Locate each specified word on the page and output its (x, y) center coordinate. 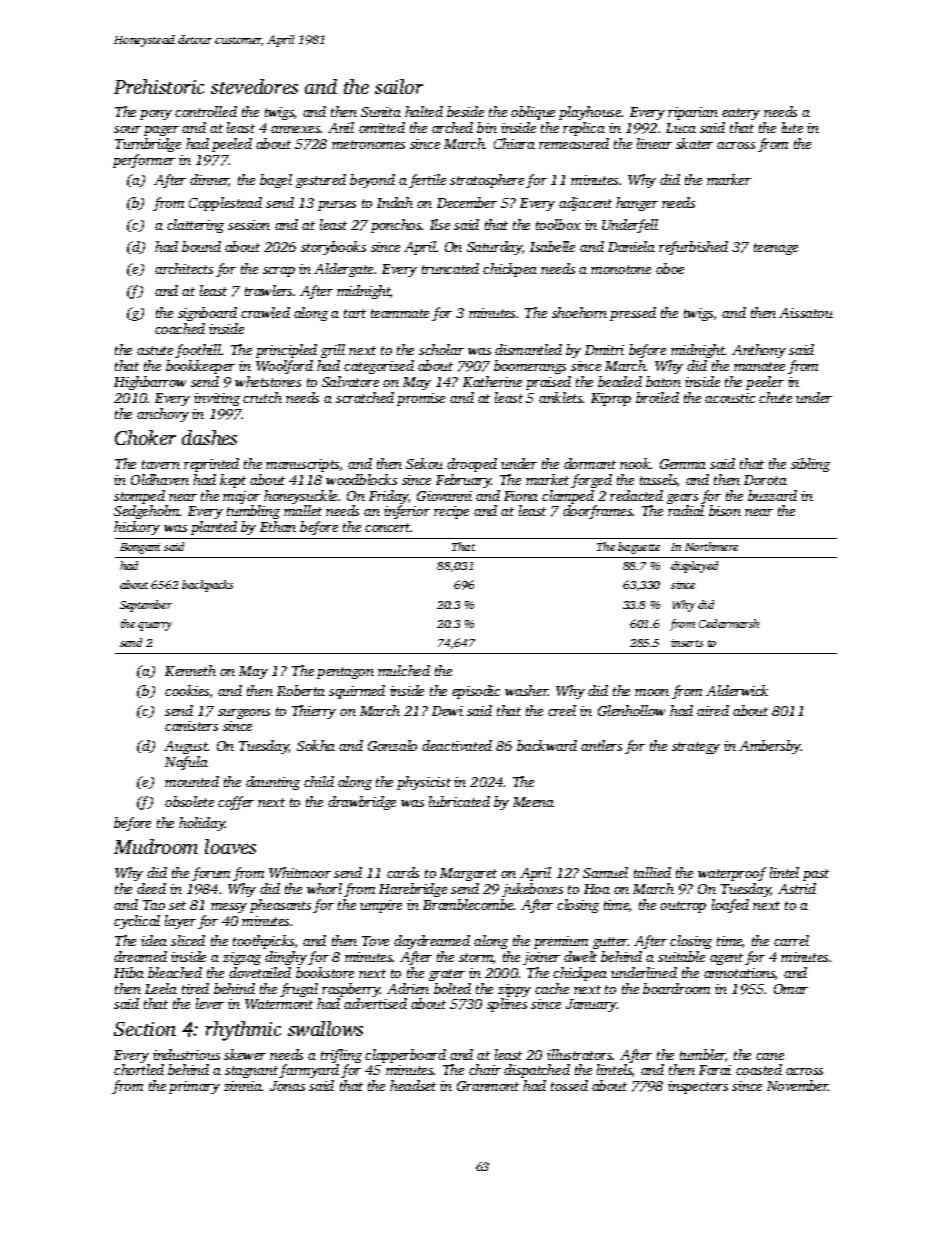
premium (561, 942)
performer (144, 161)
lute (792, 127)
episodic (476, 692)
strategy (696, 748)
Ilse (440, 224)
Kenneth (190, 670)
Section (145, 1029)
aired (713, 710)
